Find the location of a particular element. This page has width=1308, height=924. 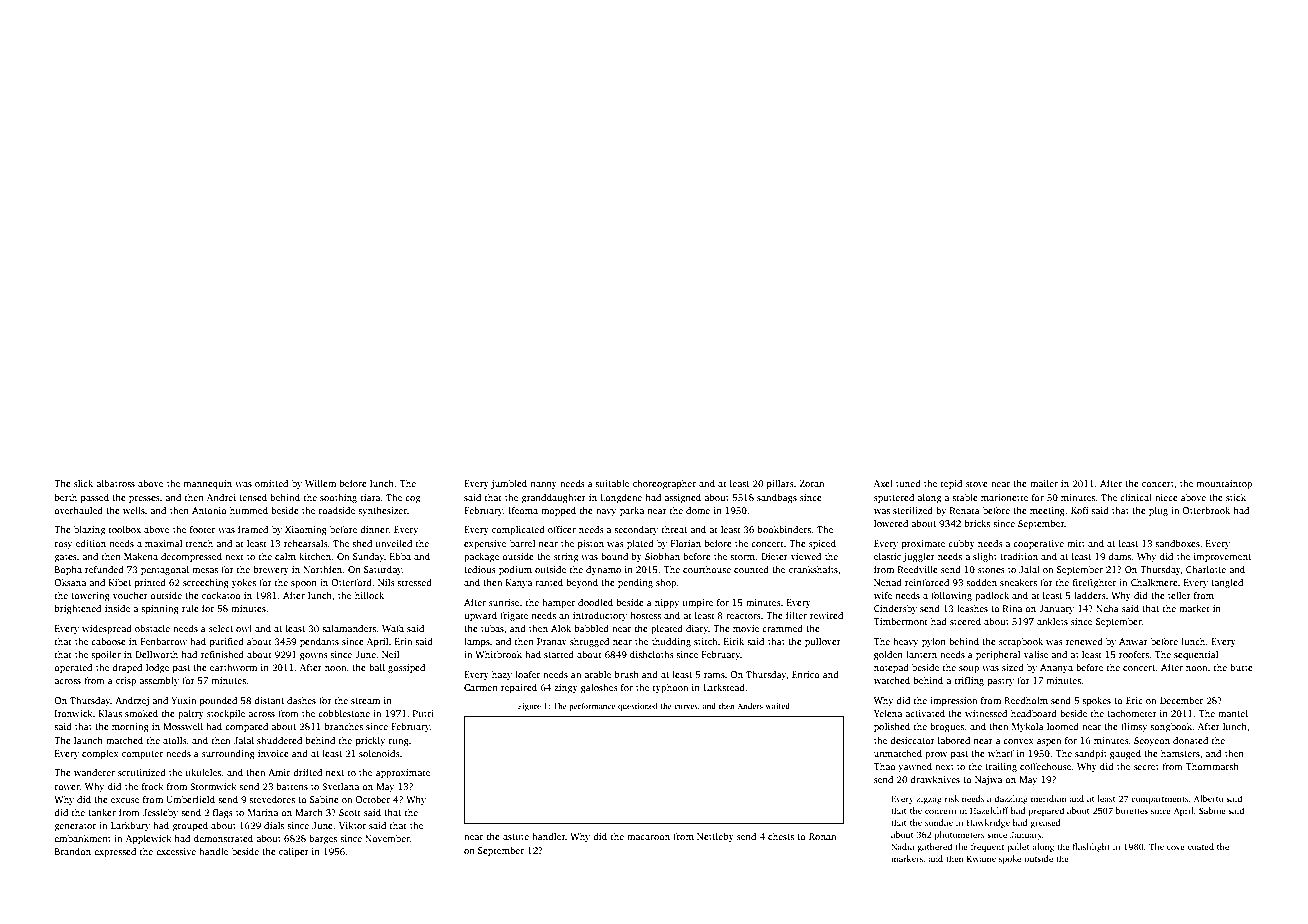

inside is located at coordinates (117, 608).
